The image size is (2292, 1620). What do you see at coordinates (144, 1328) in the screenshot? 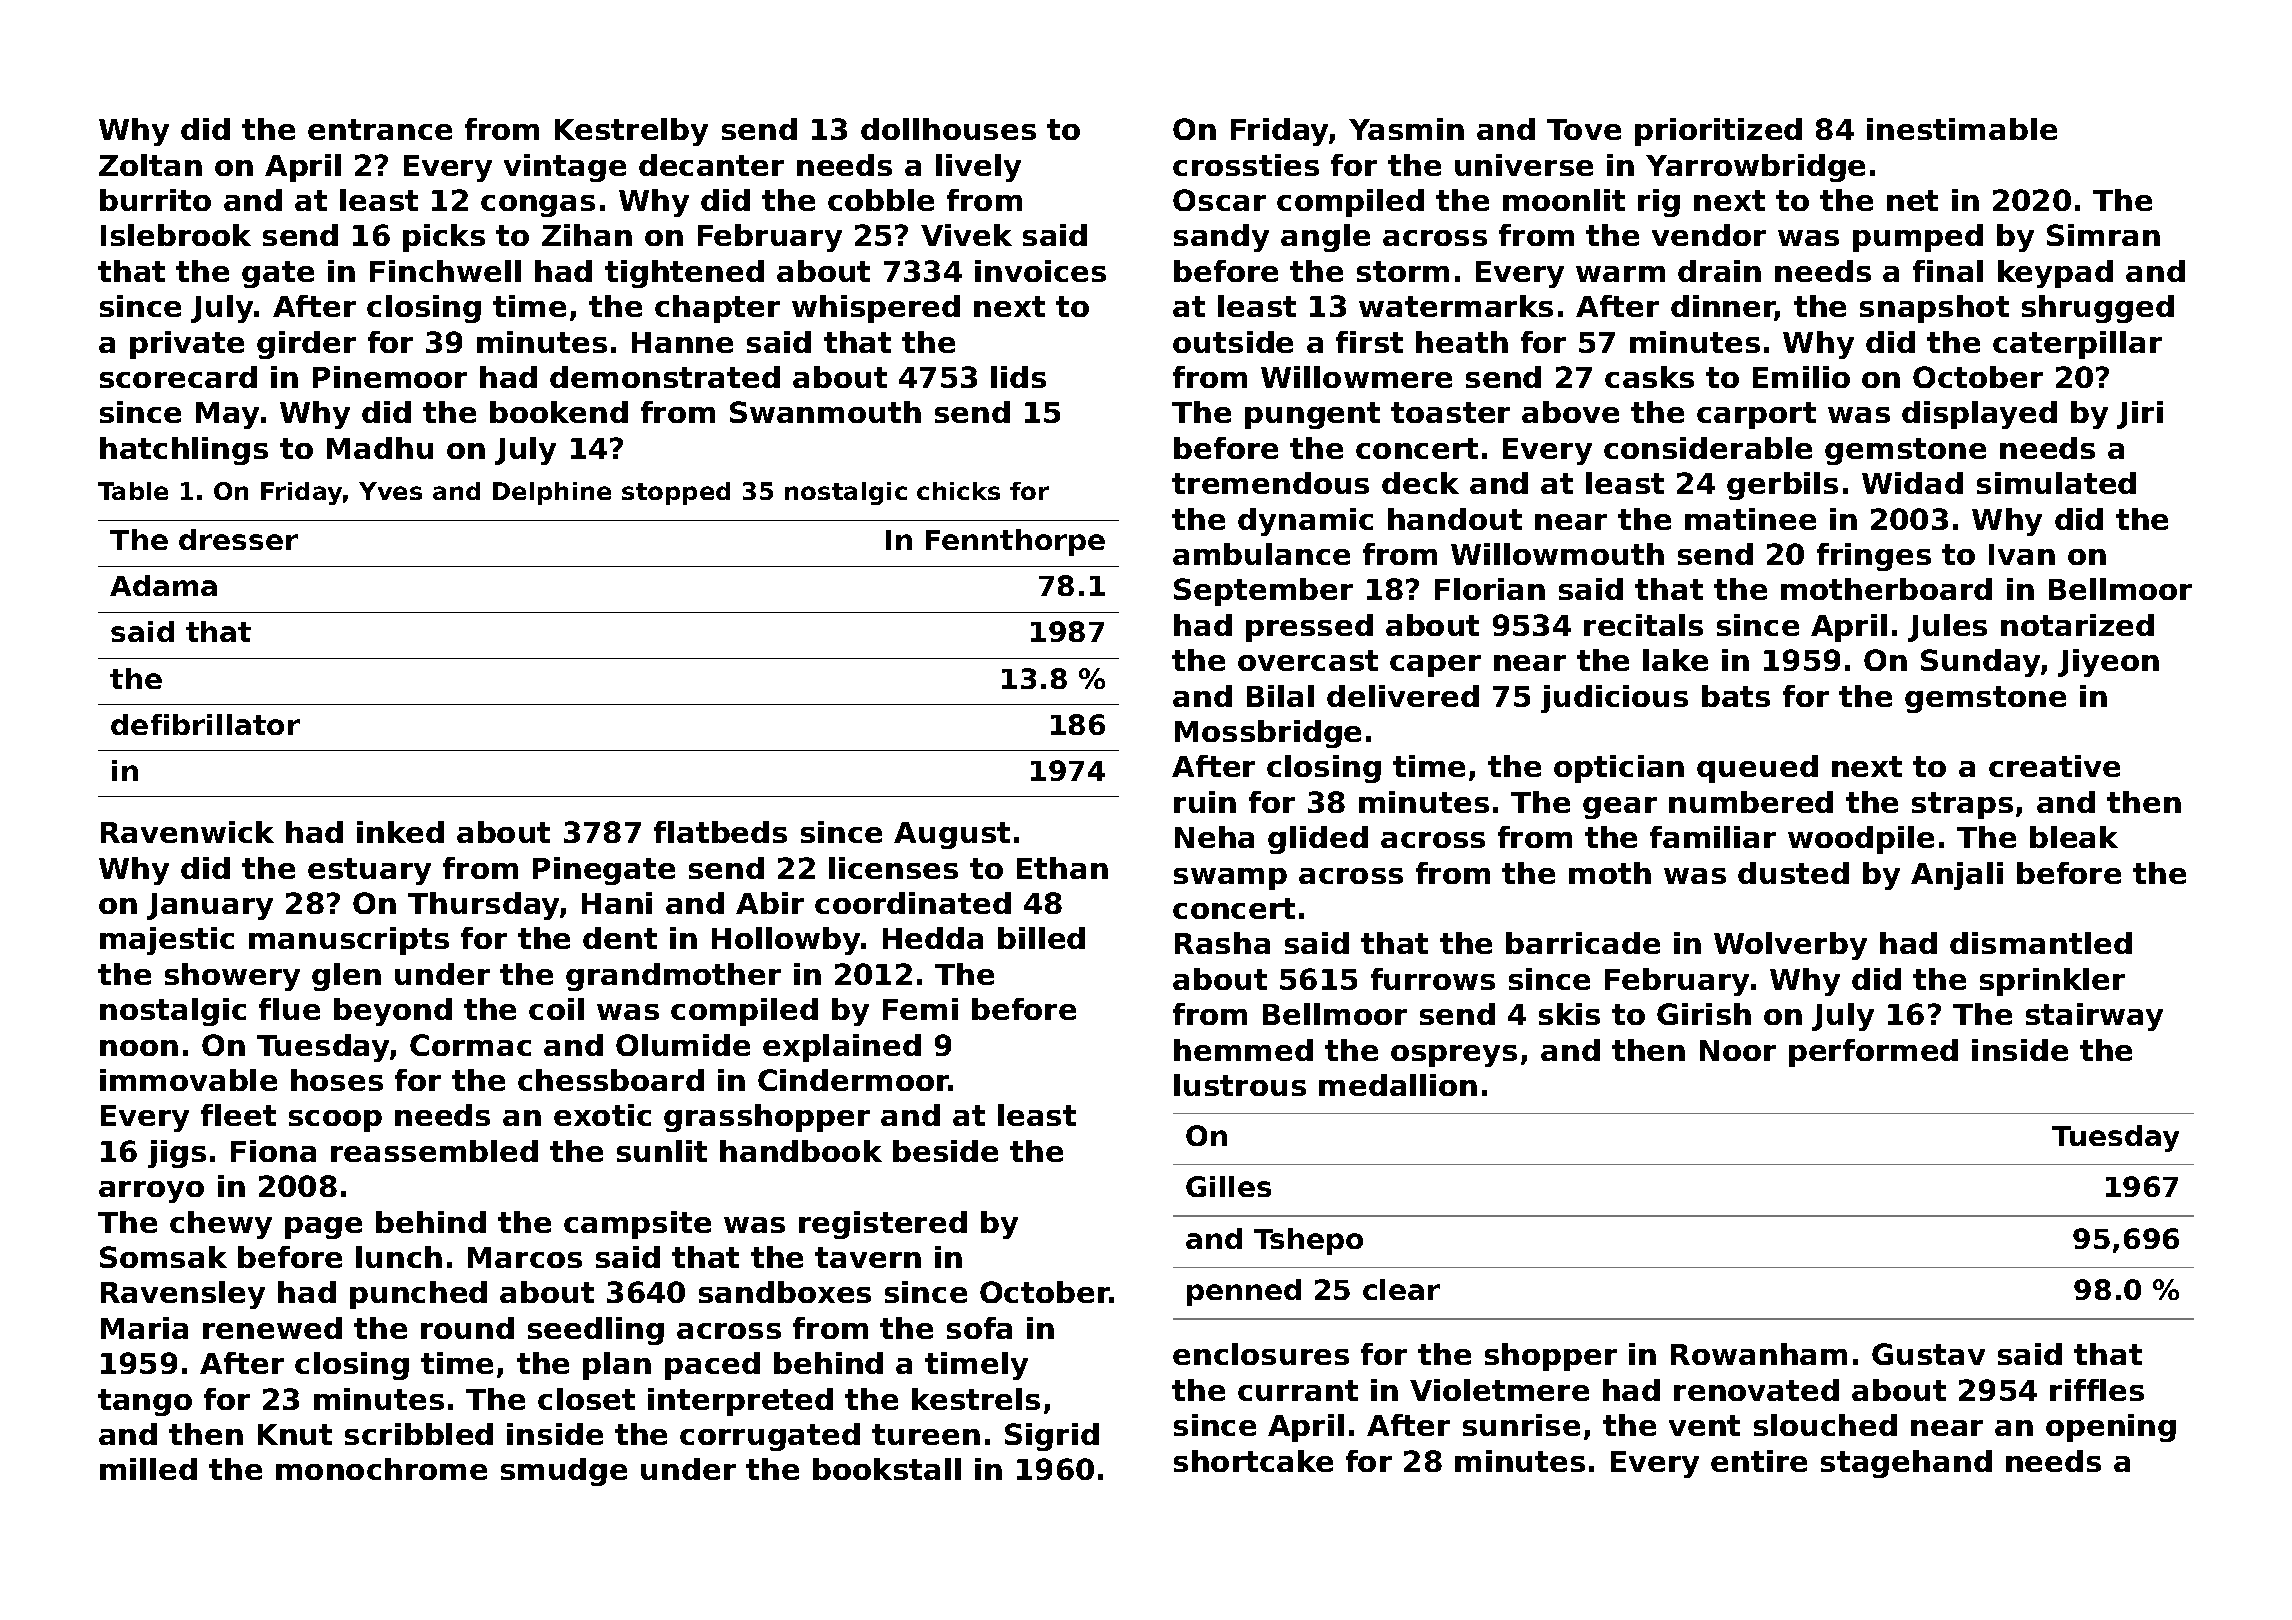
I see `Maria` at bounding box center [144, 1328].
